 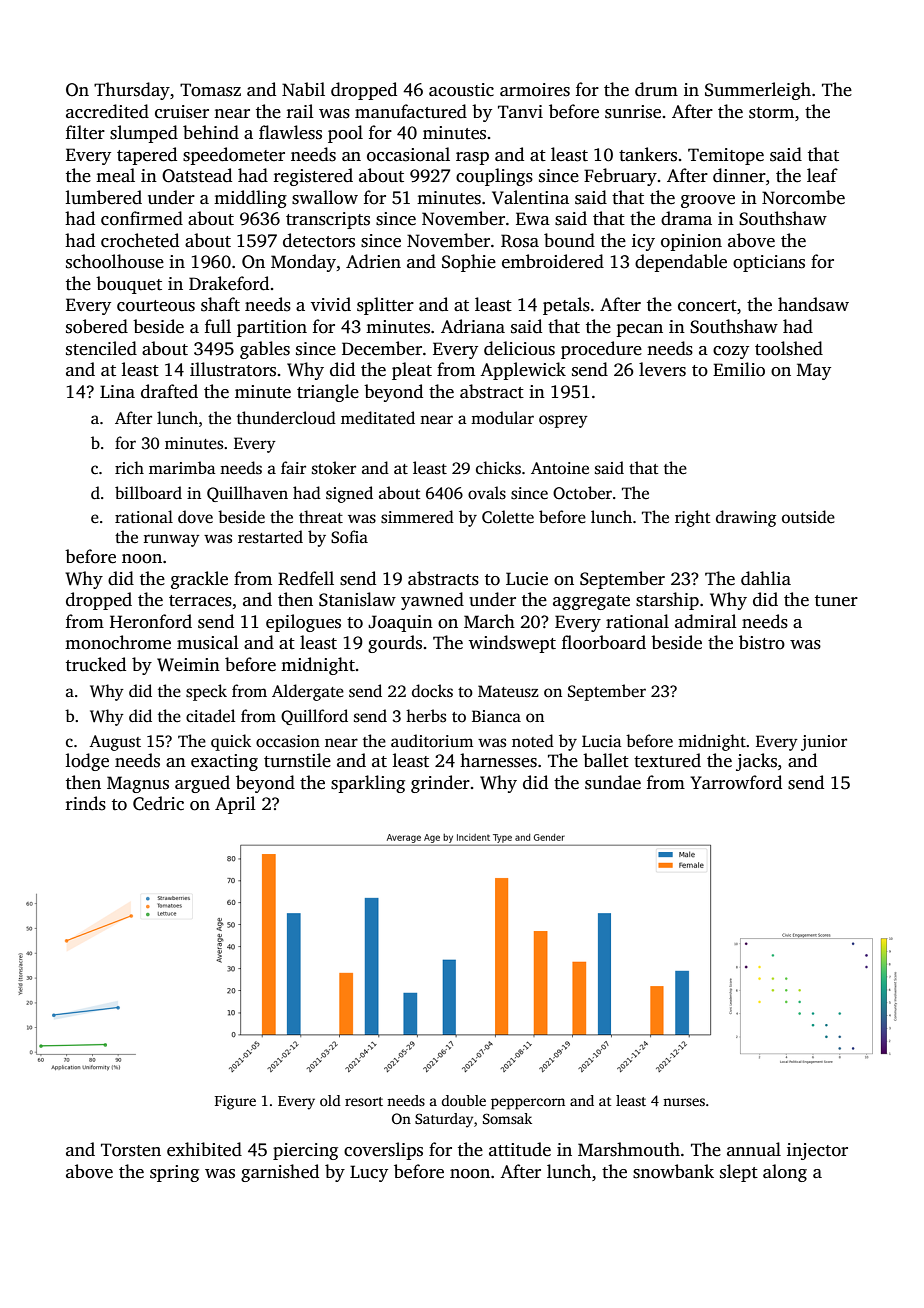 I want to click on snowbank, so click(x=673, y=1171).
